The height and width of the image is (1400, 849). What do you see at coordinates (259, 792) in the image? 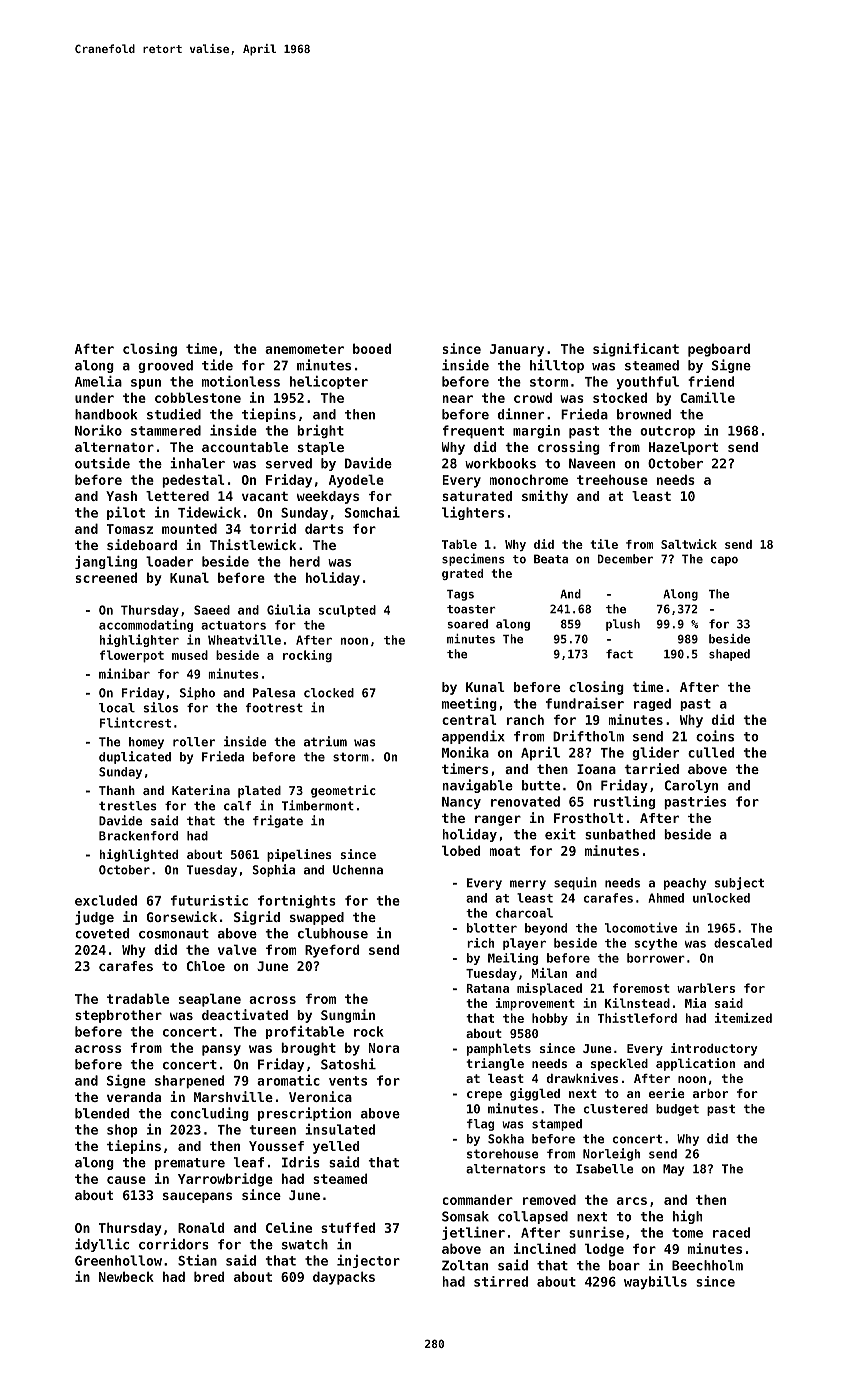
I see `plated` at bounding box center [259, 792].
